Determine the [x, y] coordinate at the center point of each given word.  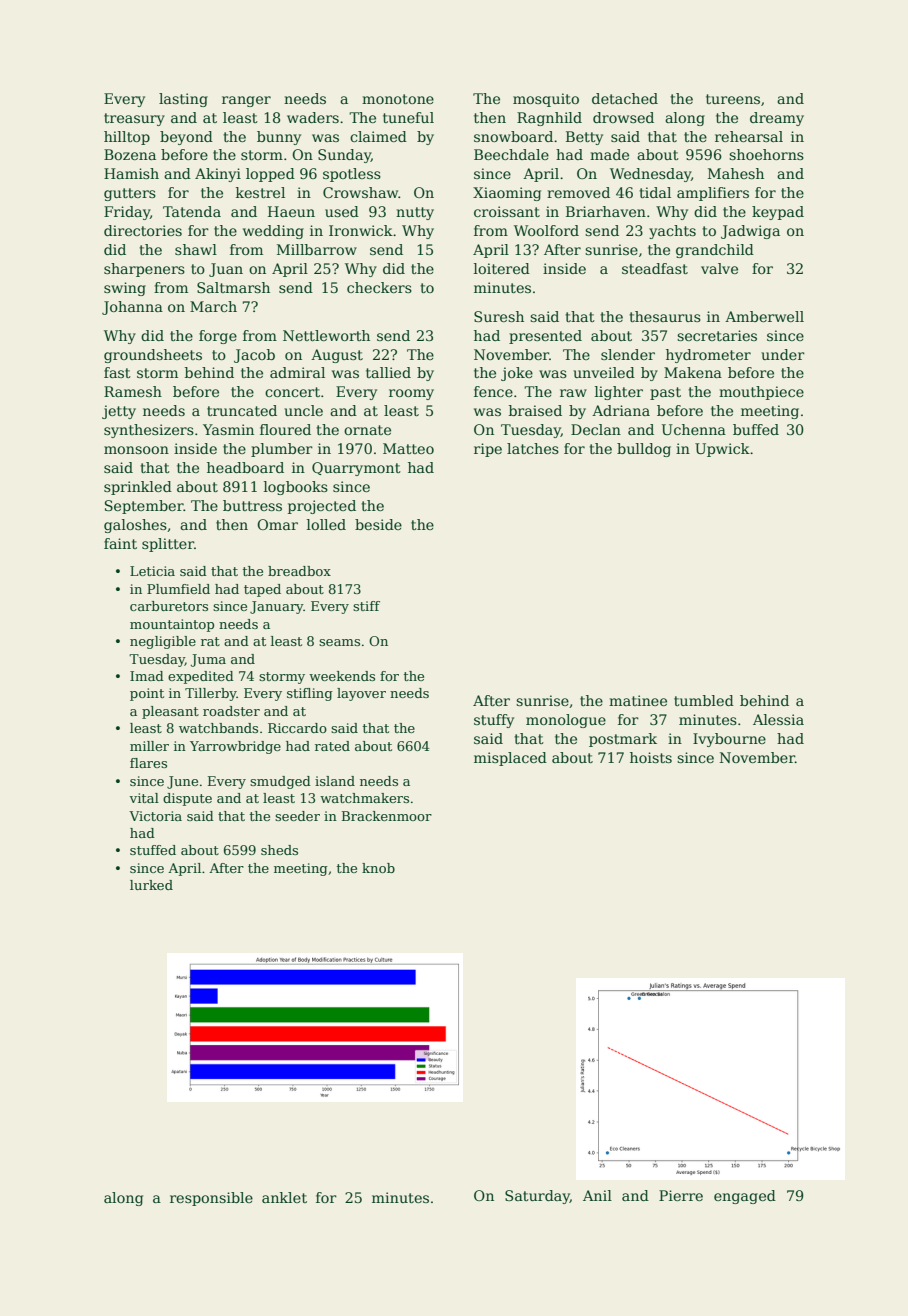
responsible [211, 1199]
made [609, 154]
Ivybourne [729, 740]
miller [149, 746]
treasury [134, 119]
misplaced [510, 759]
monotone [398, 99]
